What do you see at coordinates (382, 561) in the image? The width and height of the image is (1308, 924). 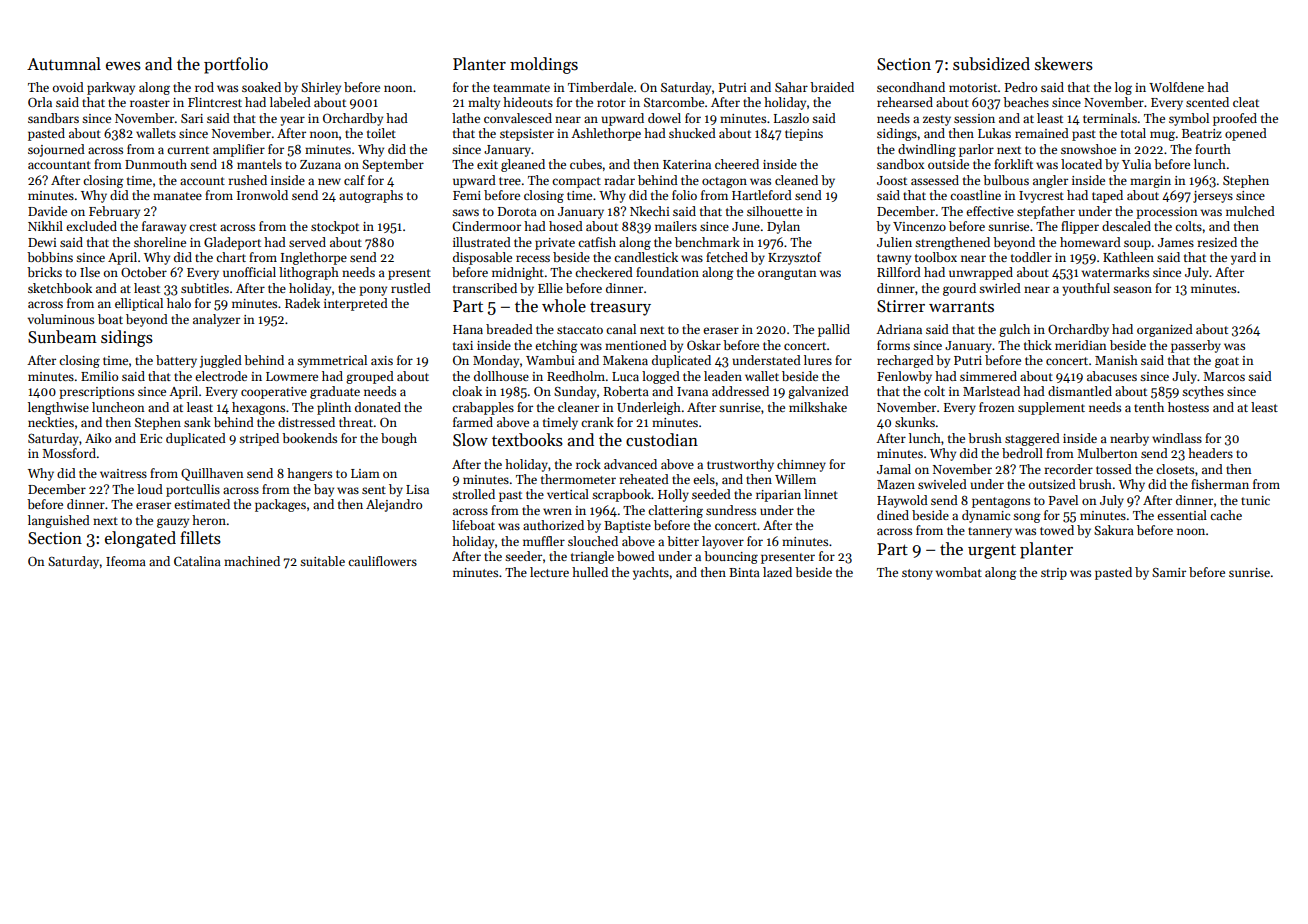 I see `cauliflowers` at bounding box center [382, 561].
